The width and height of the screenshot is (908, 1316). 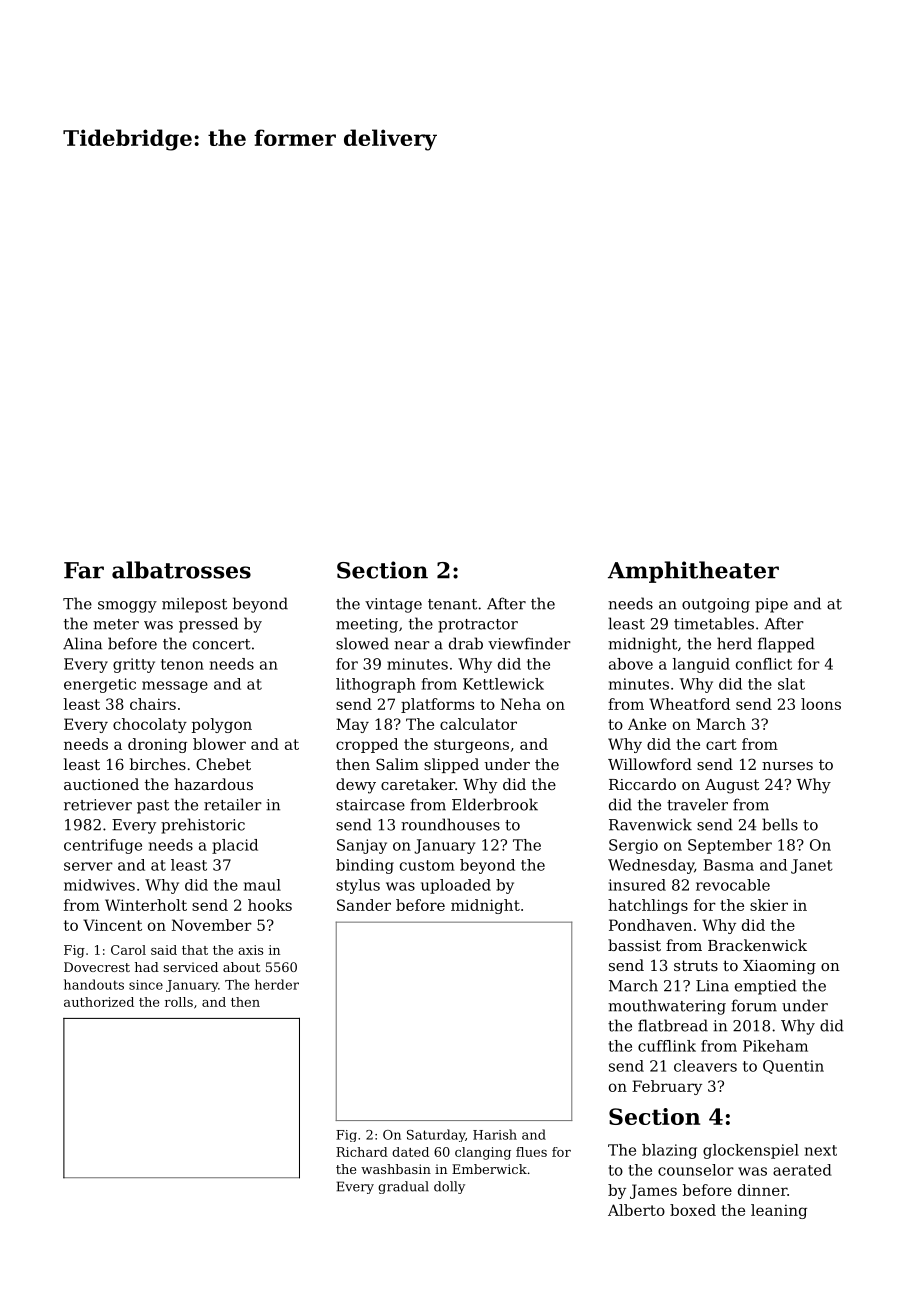 I want to click on dolly, so click(x=449, y=1187).
